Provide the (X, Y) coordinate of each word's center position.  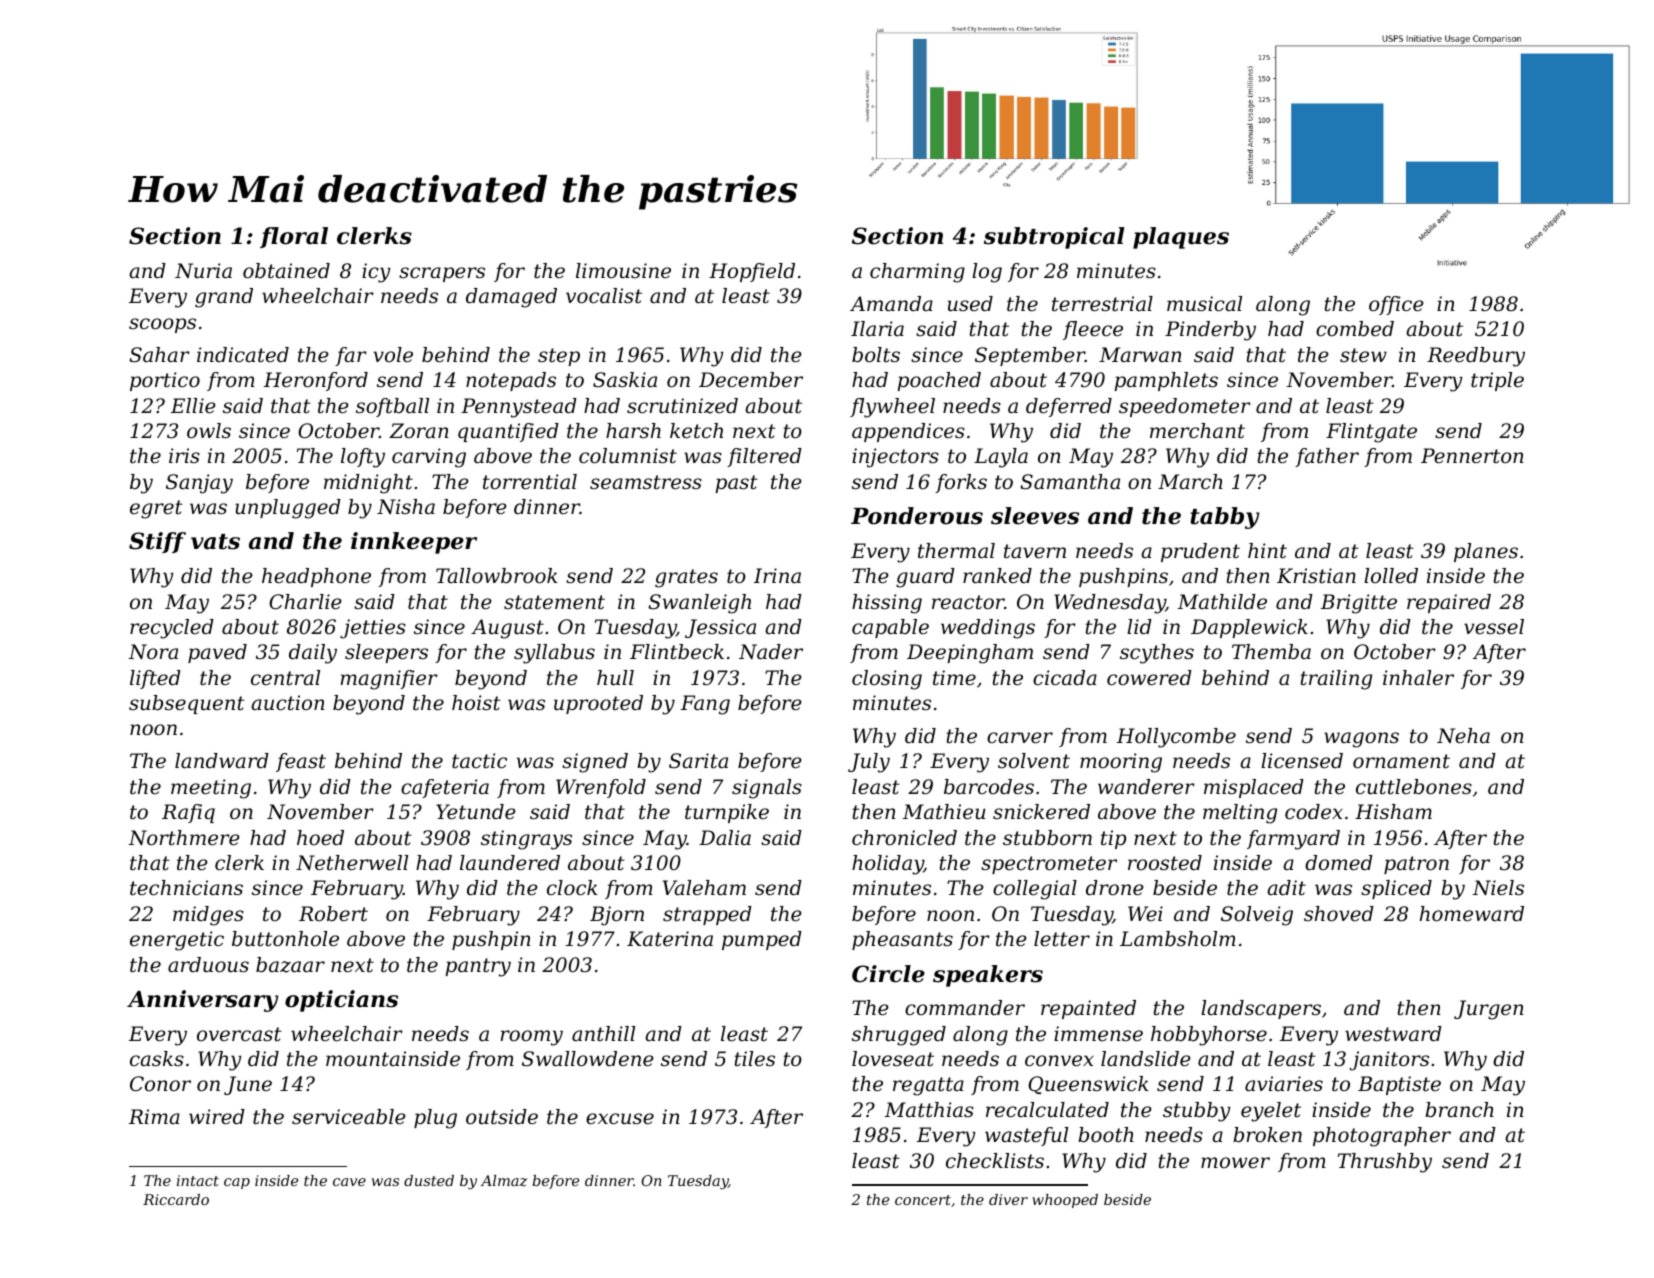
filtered (764, 457)
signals (767, 789)
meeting (211, 789)
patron (1416, 865)
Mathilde (1222, 602)
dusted (429, 1180)
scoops (162, 325)
